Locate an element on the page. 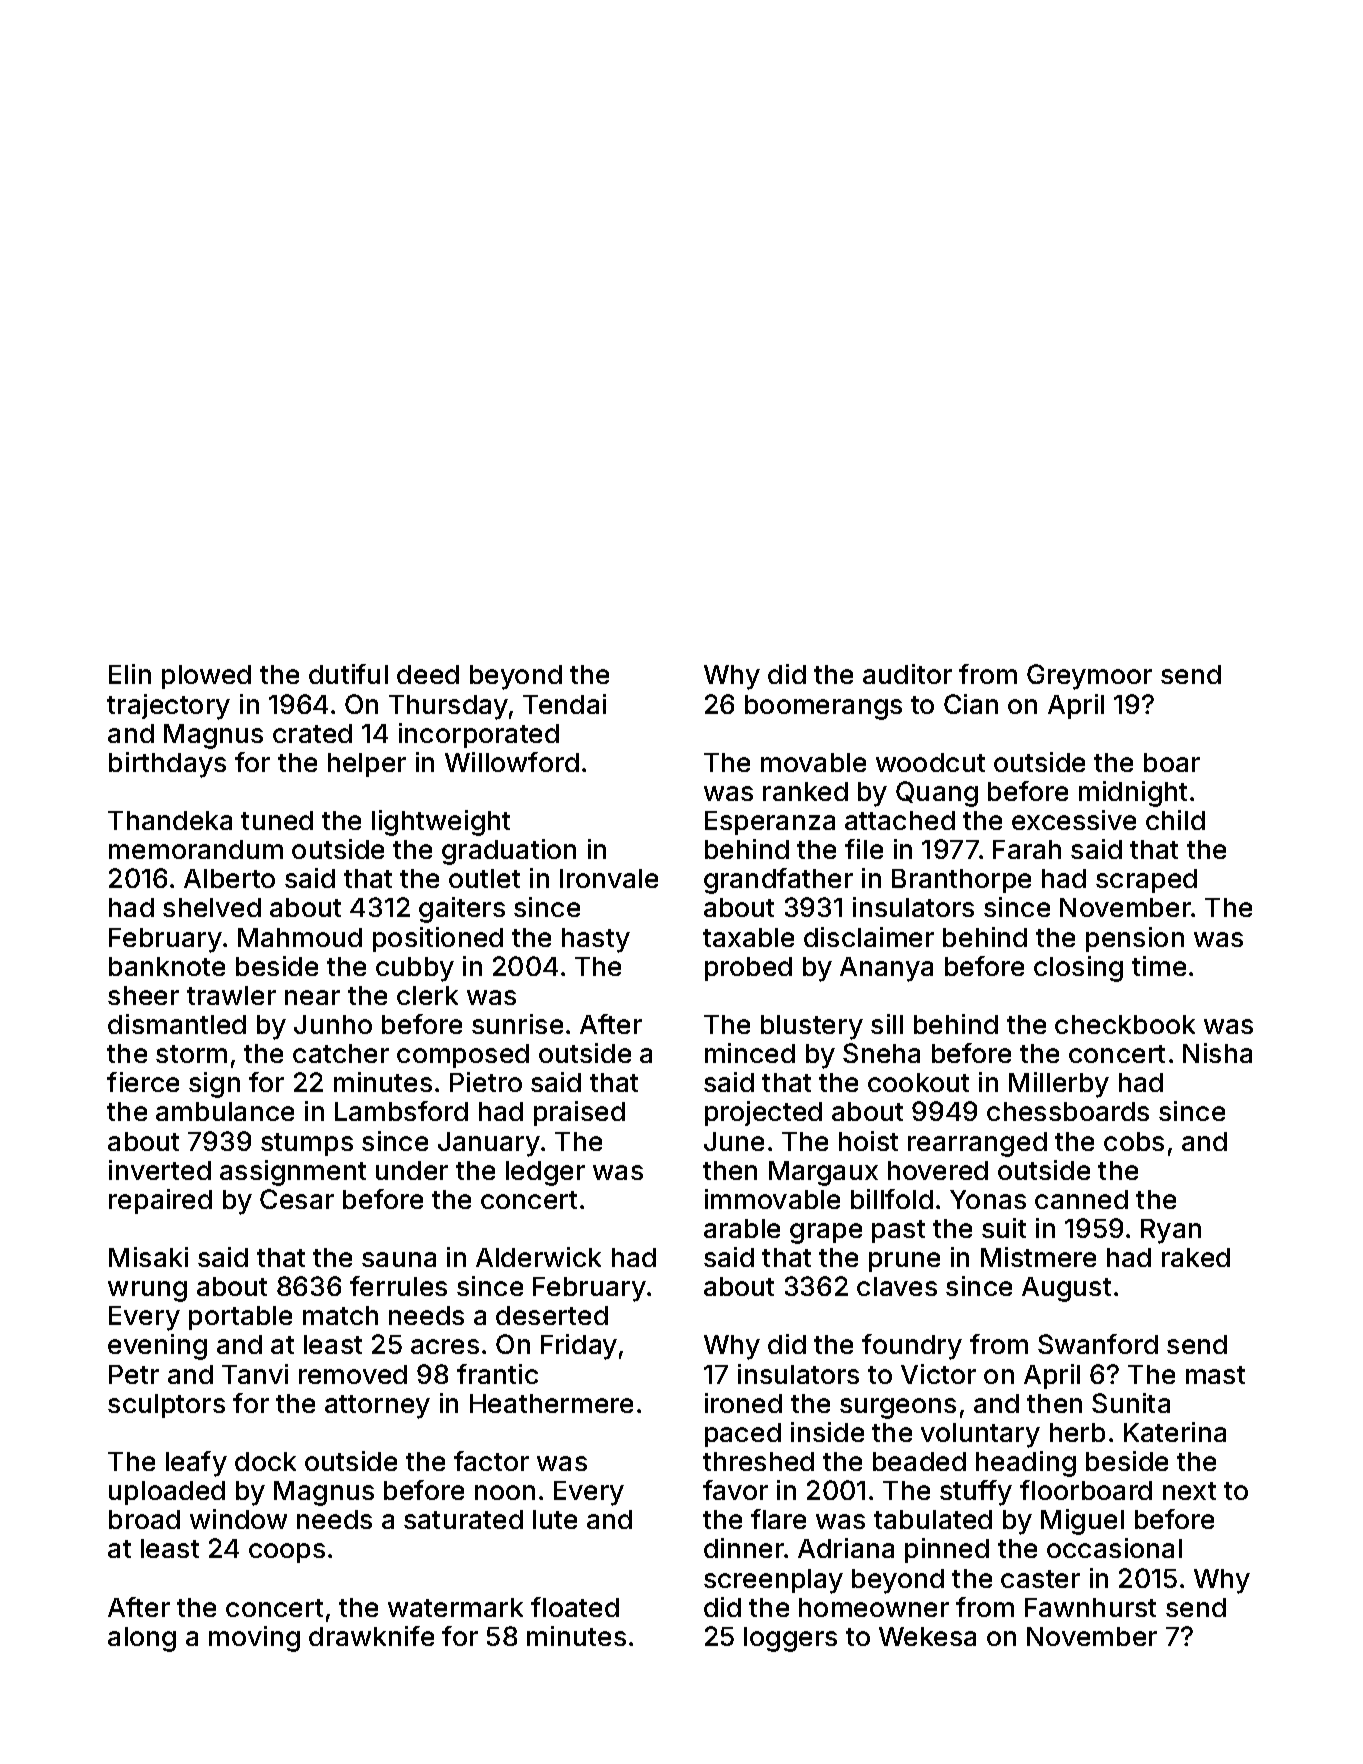 The image size is (1363, 1764). time is located at coordinates (1159, 966).
